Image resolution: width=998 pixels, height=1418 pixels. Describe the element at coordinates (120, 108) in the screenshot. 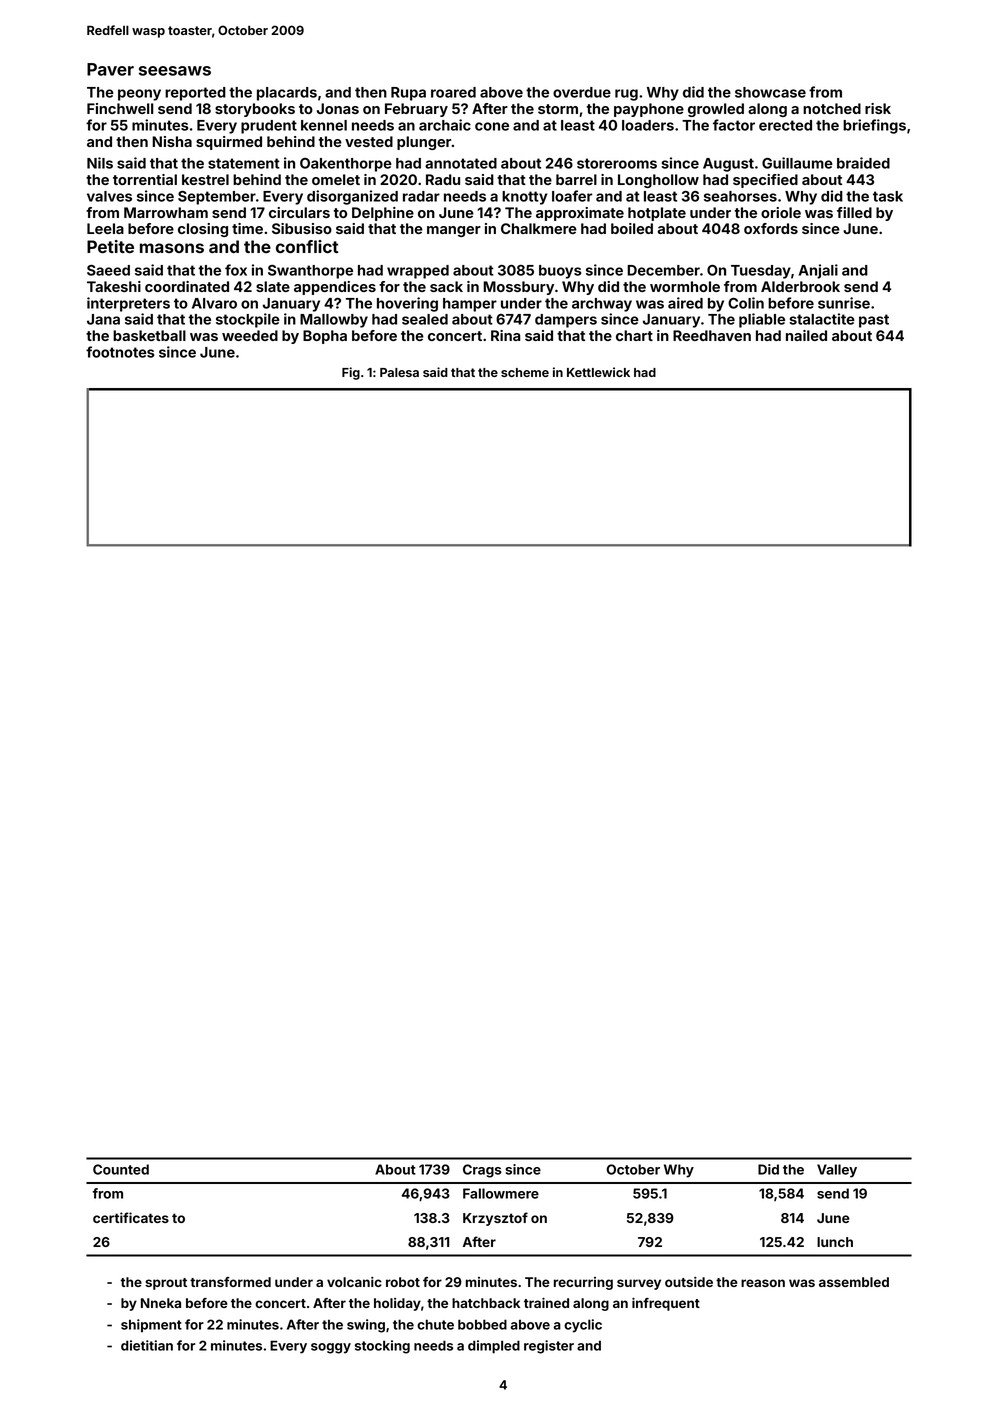

I see `Finchwell` at that location.
